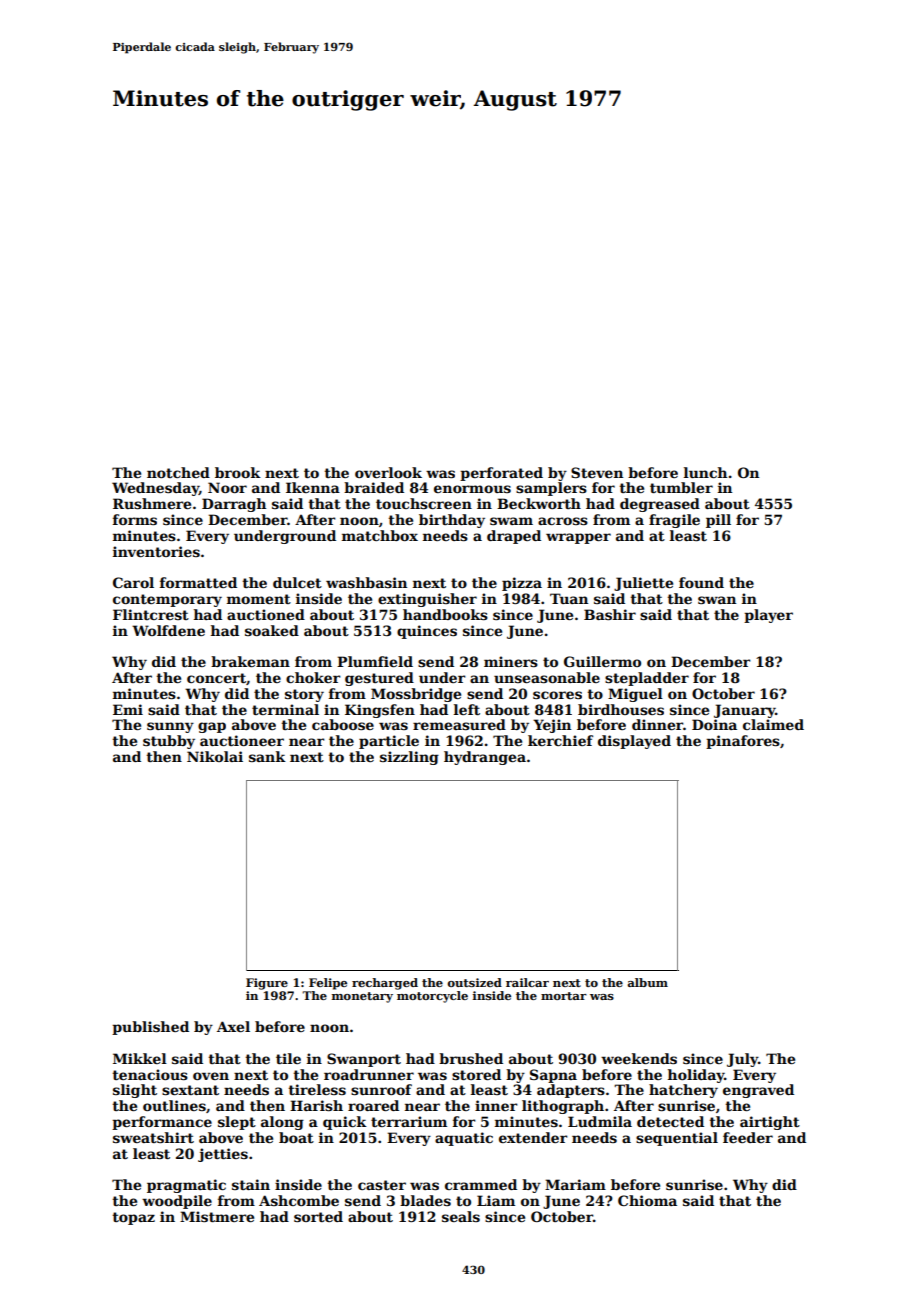 The width and height of the page is (924, 1308). I want to click on album, so click(647, 982).
